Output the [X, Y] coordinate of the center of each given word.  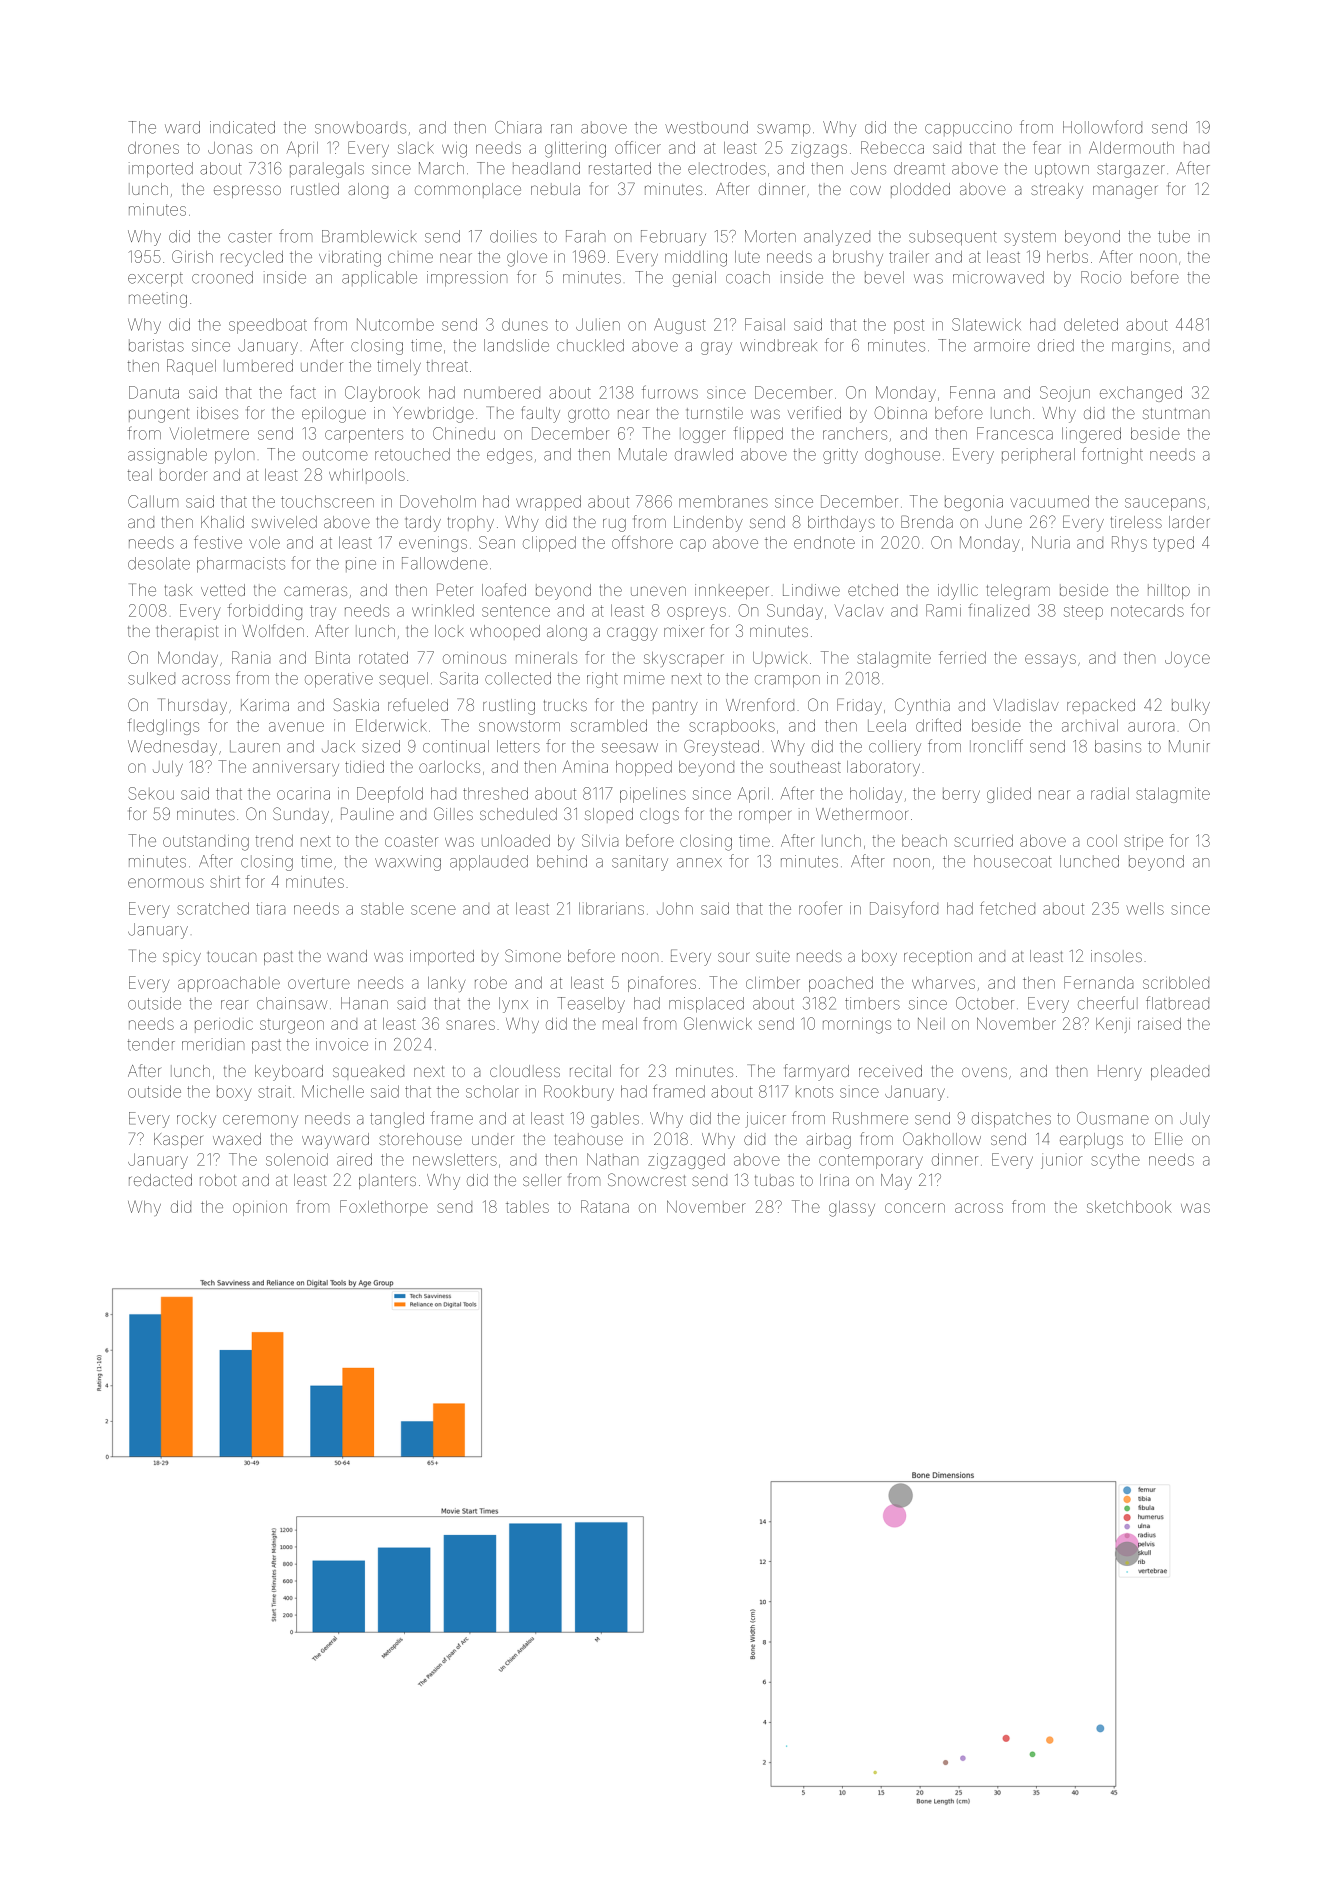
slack [416, 148]
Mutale [643, 454]
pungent [159, 415]
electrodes [727, 168]
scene [433, 910]
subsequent [953, 238]
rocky [196, 1120]
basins [1118, 746]
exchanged [1141, 394]
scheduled [518, 814]
